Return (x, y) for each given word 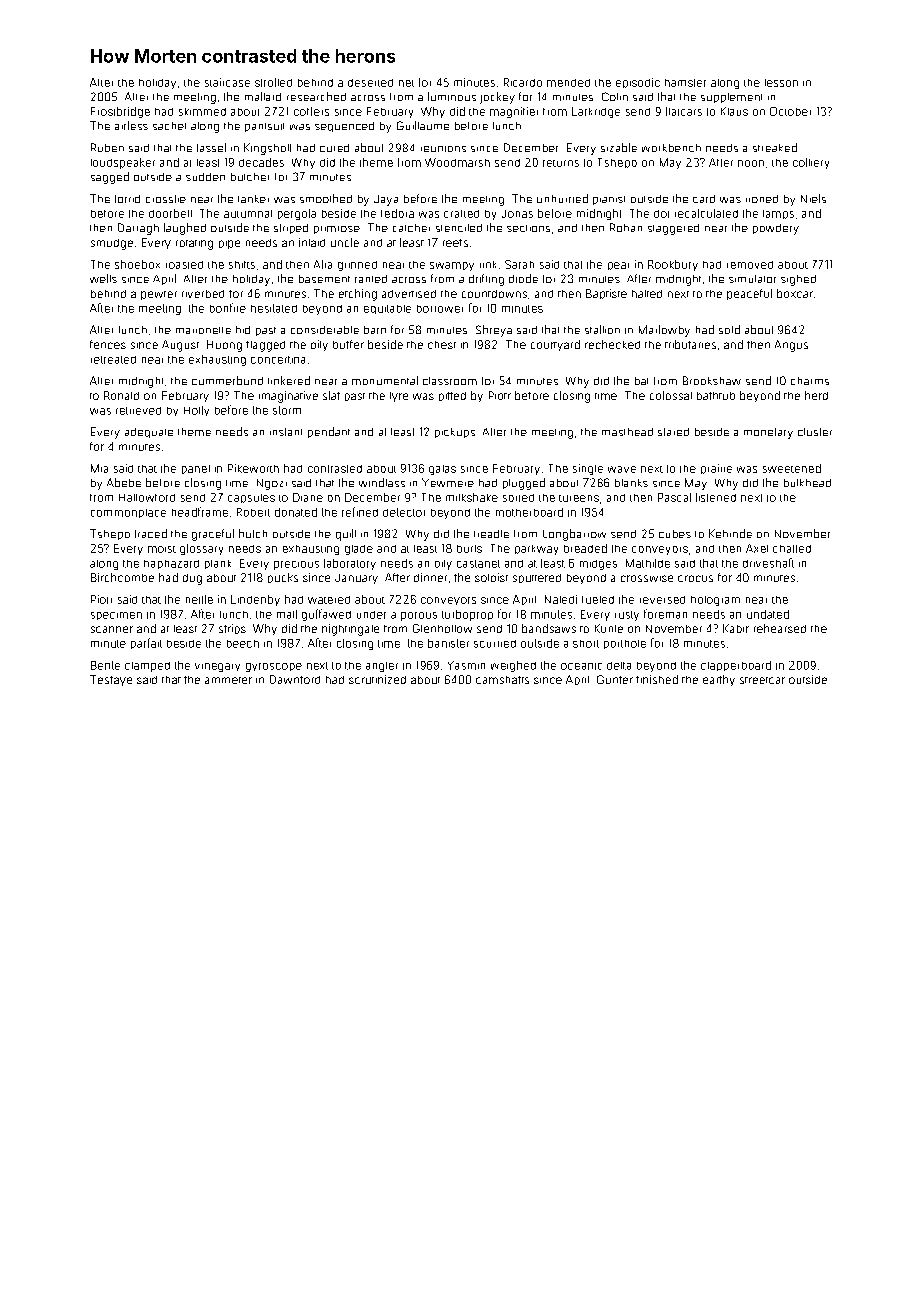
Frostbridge (120, 112)
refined (360, 512)
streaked (775, 147)
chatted (792, 549)
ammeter (228, 680)
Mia (99, 468)
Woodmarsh (457, 162)
